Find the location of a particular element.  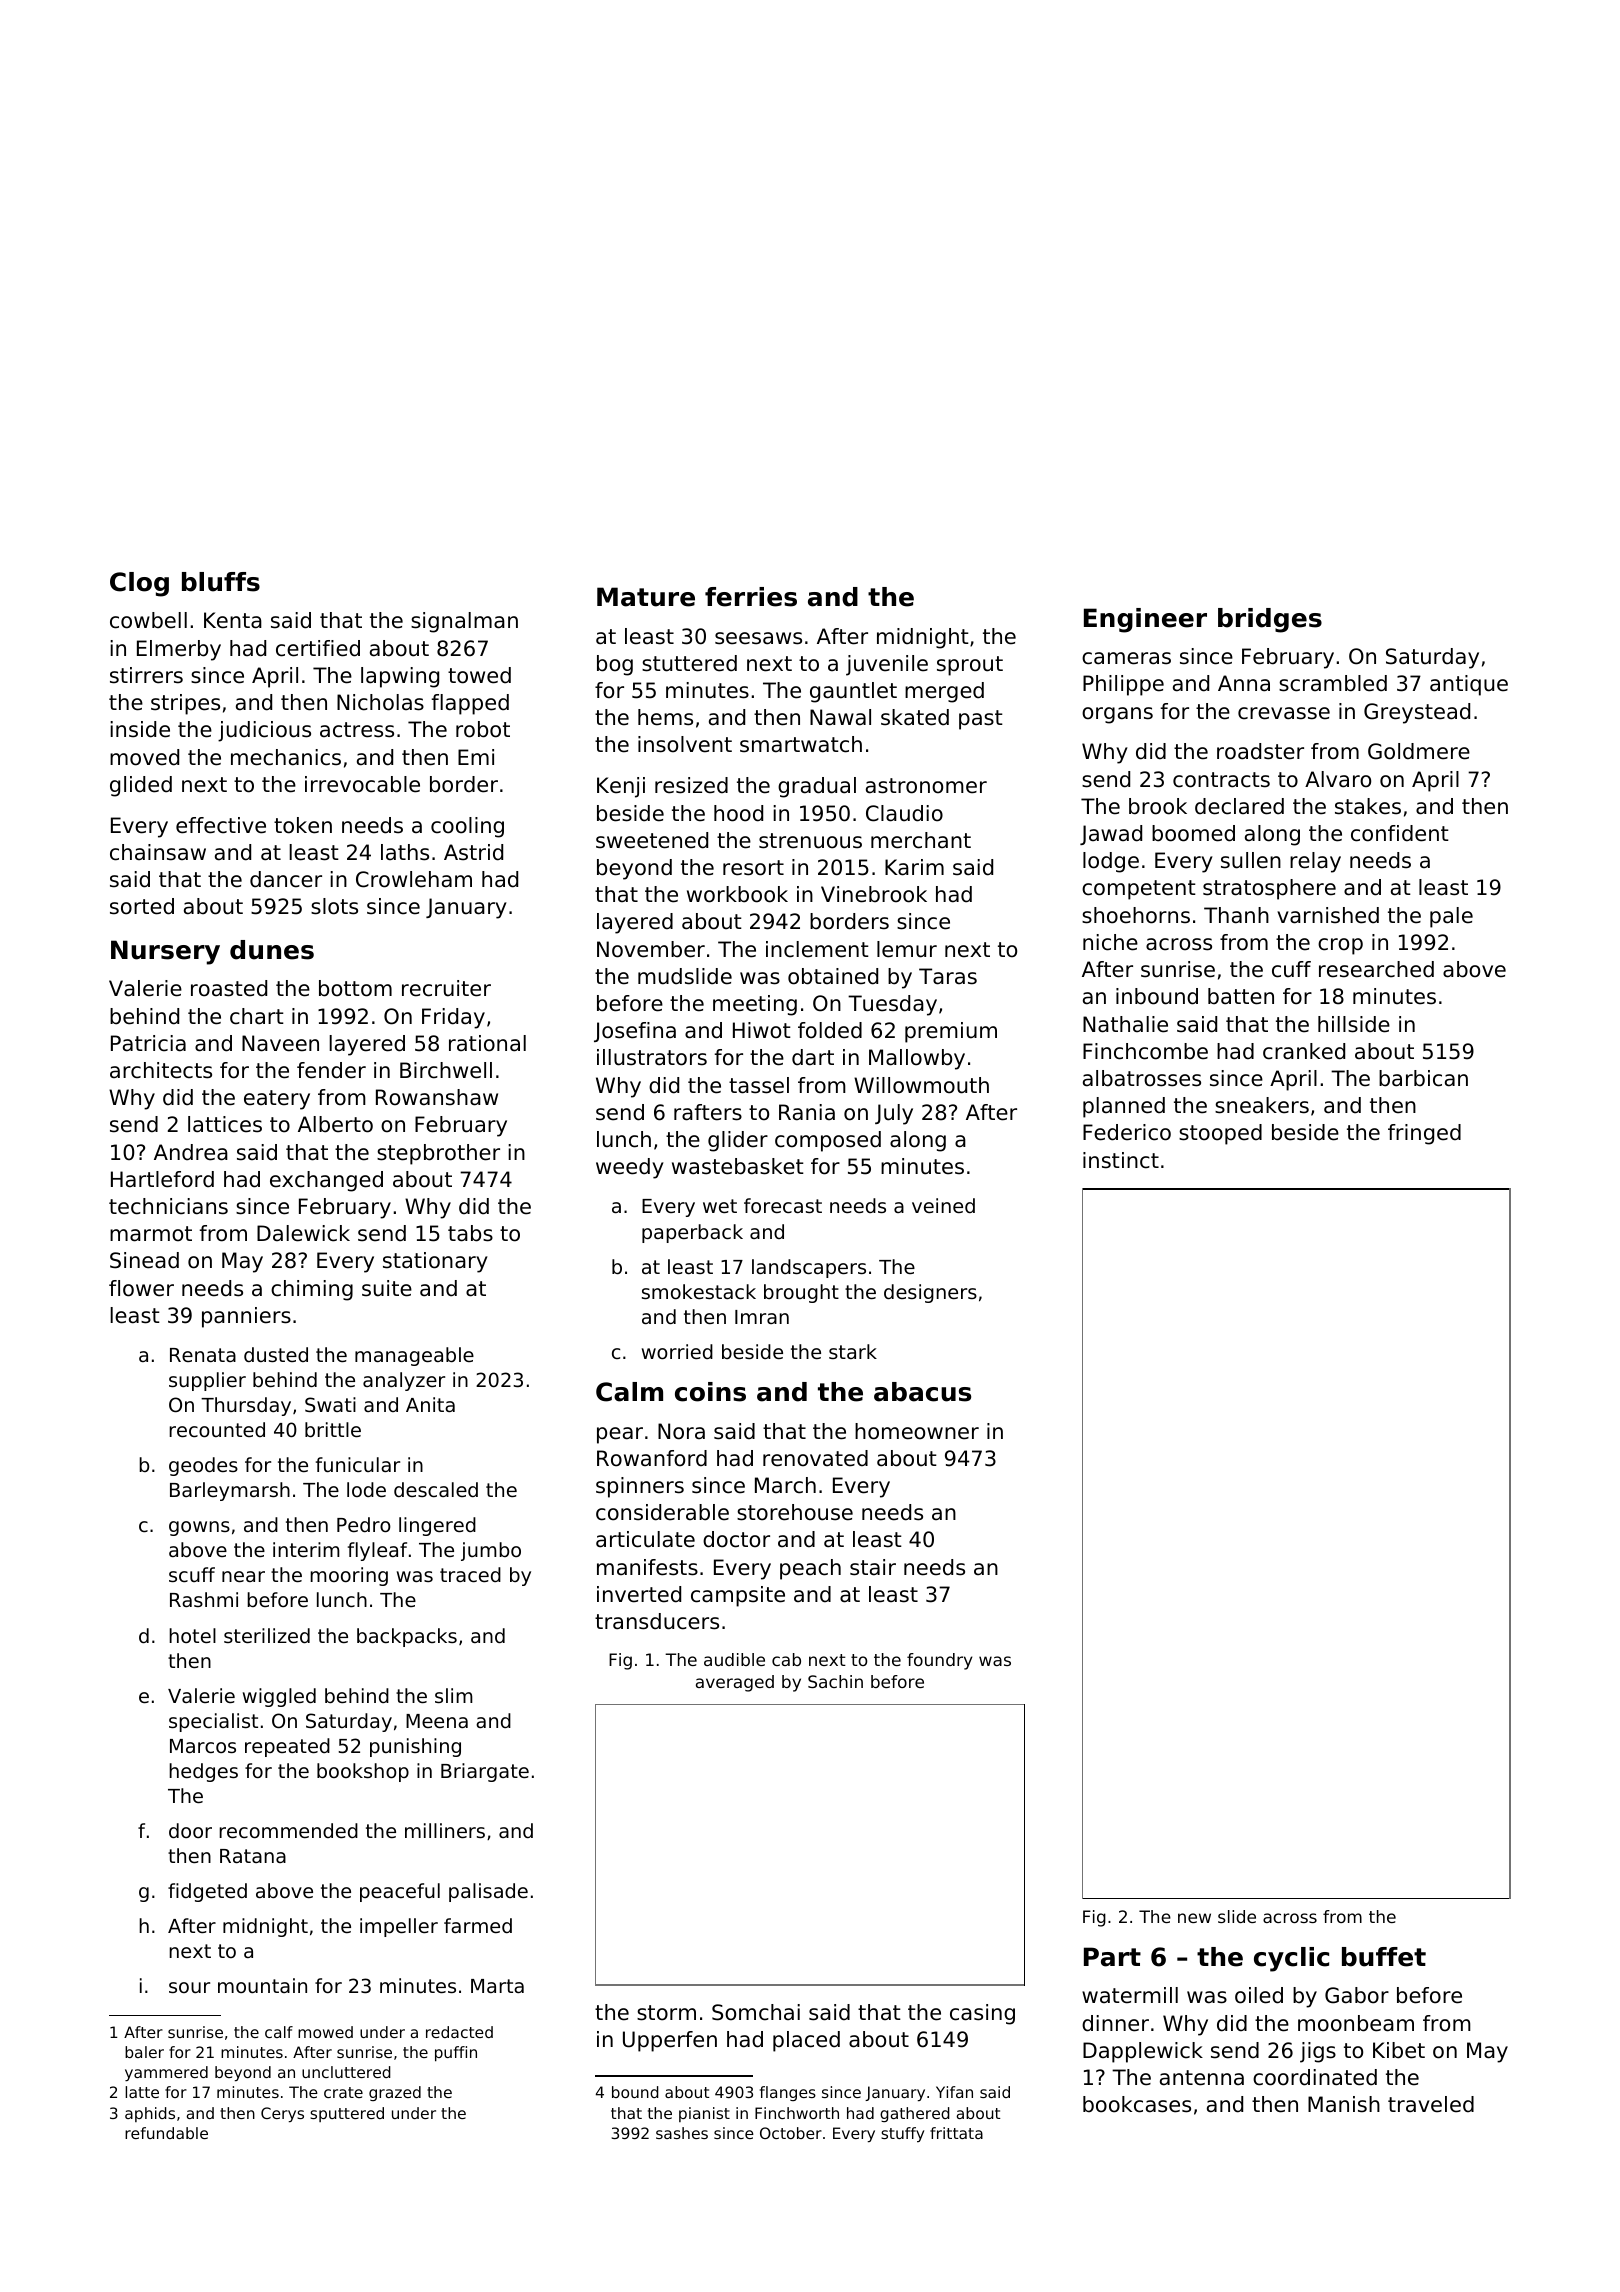

Mature is located at coordinates (646, 597).
